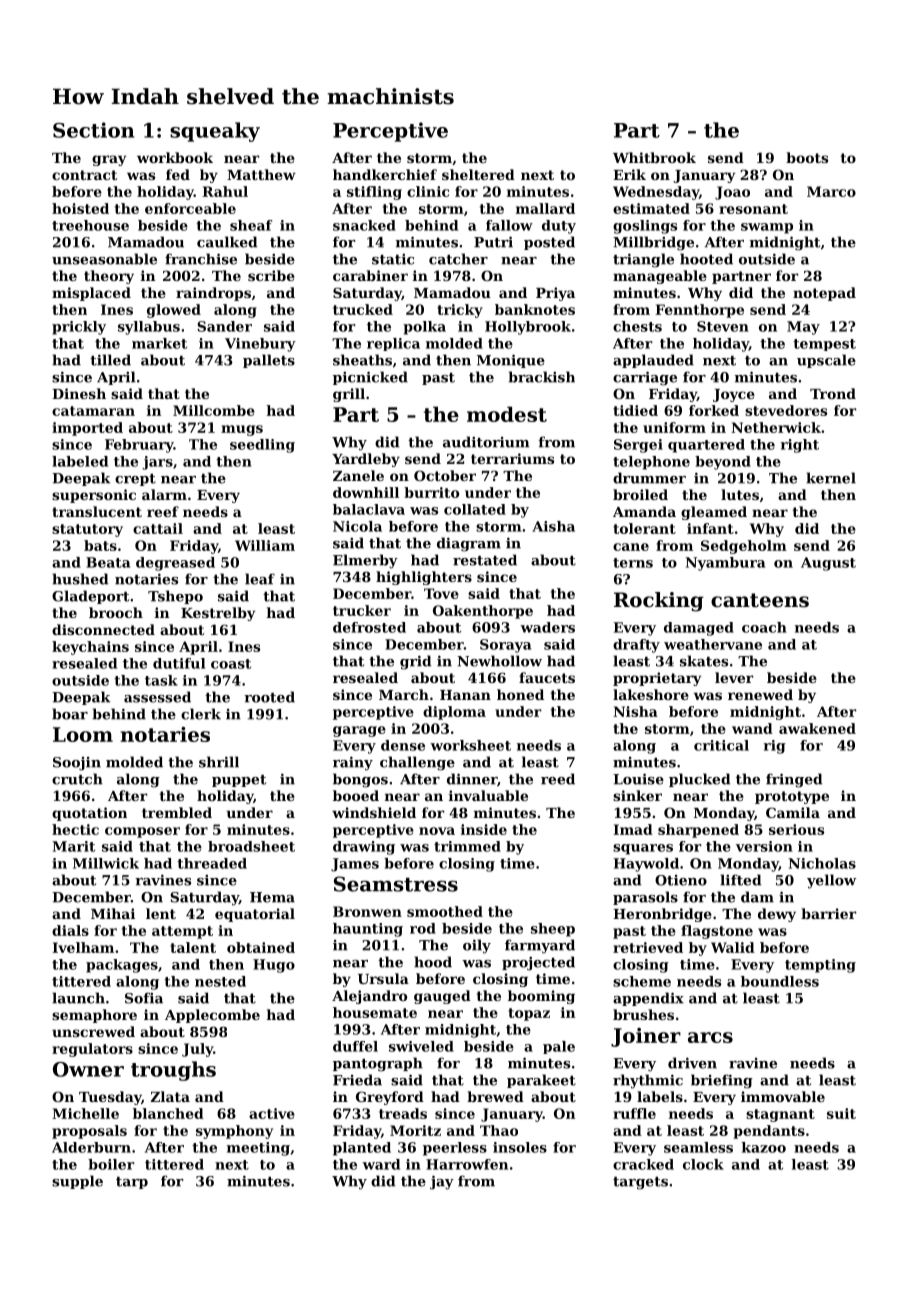 The width and height of the page is (908, 1316). Describe the element at coordinates (431, 492) in the page. I see `burrito` at that location.
